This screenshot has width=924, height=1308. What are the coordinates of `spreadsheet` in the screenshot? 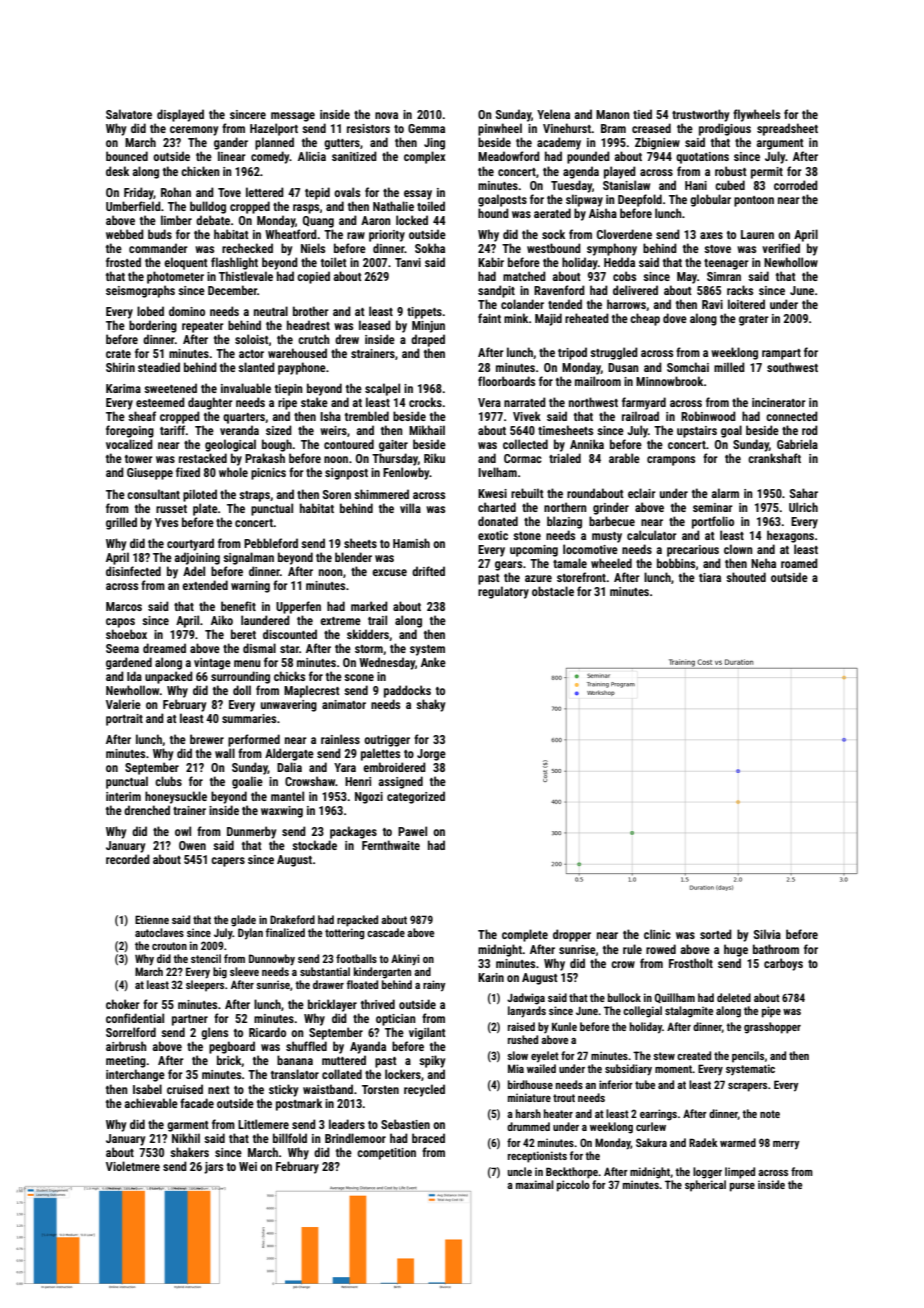 It's located at (787, 129).
